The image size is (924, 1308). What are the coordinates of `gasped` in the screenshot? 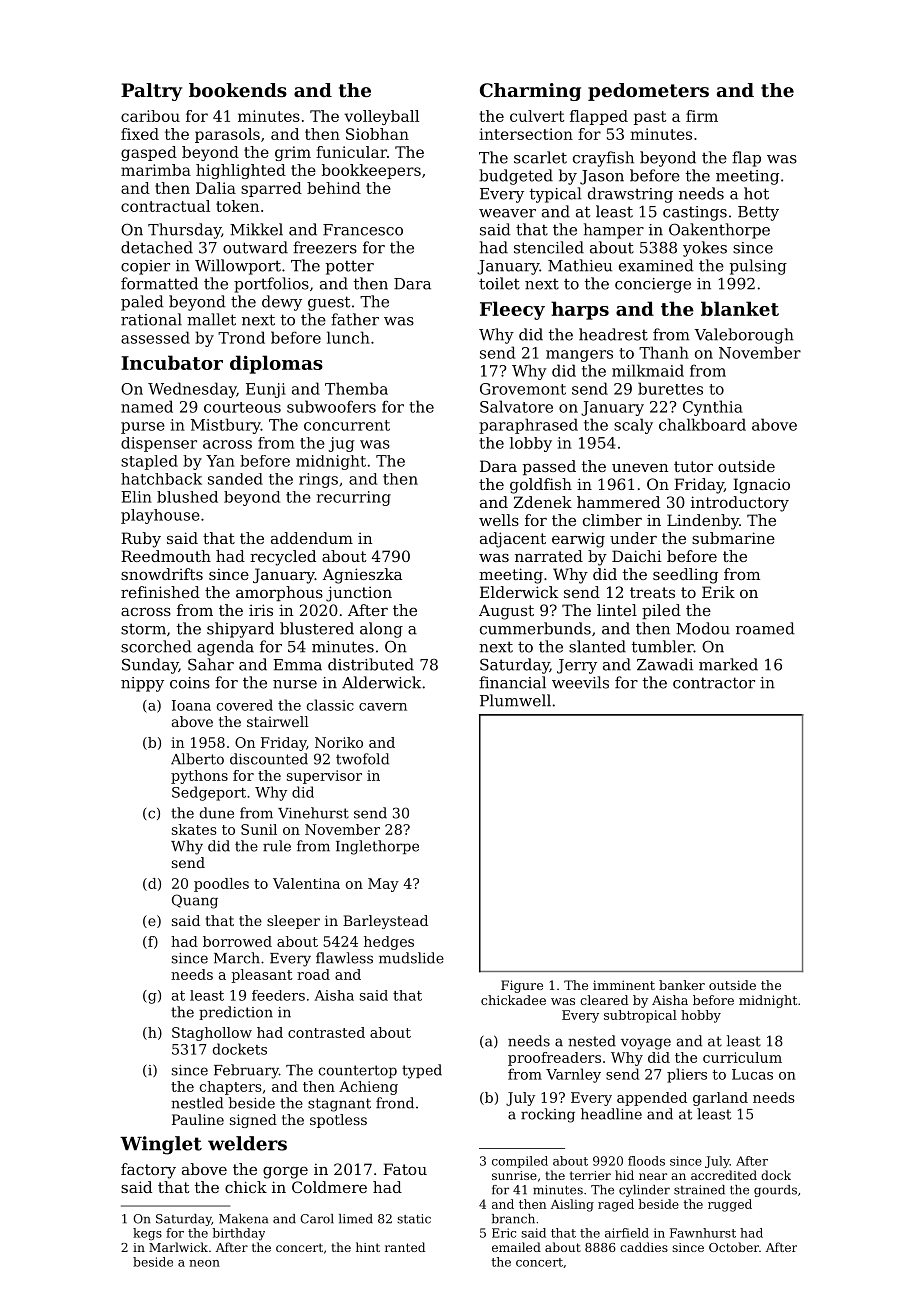 It's located at (149, 153).
